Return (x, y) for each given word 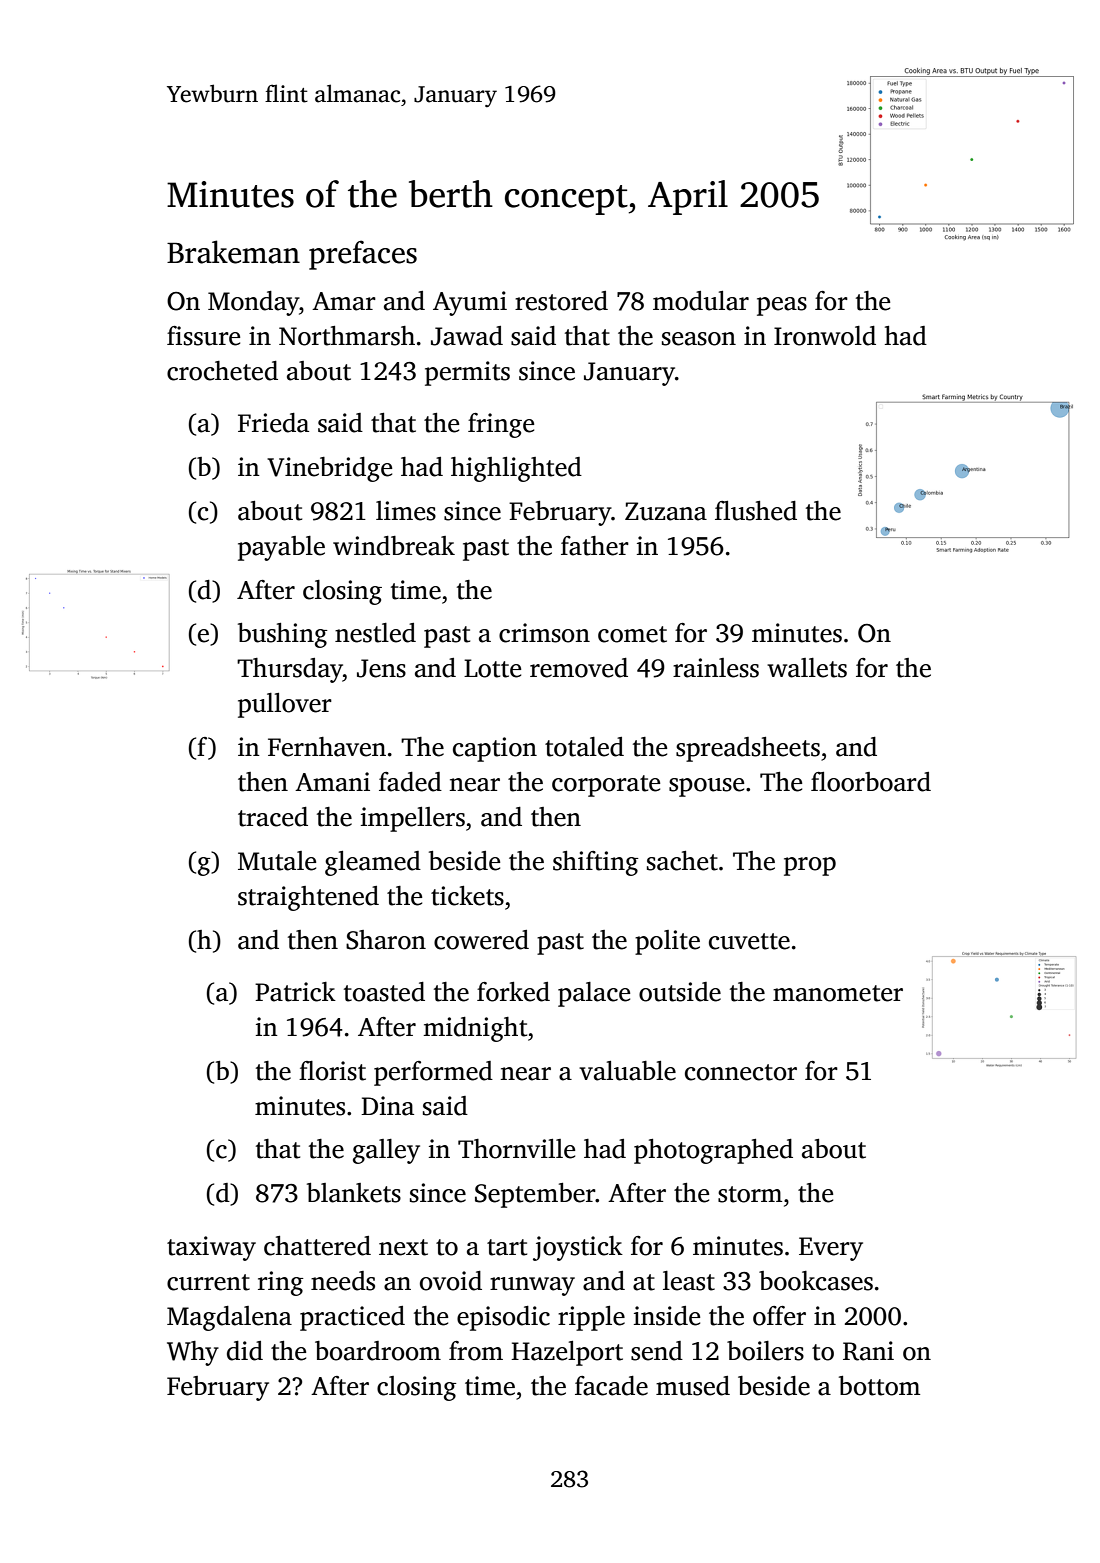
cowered (481, 940)
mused (693, 1386)
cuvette (749, 941)
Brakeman (233, 252)
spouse (706, 787)
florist (332, 1071)
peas (782, 306)
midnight (475, 1029)
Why (193, 1353)
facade (611, 1386)
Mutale (277, 861)
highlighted (516, 469)
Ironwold (825, 336)
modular (701, 301)
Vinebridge (329, 469)
